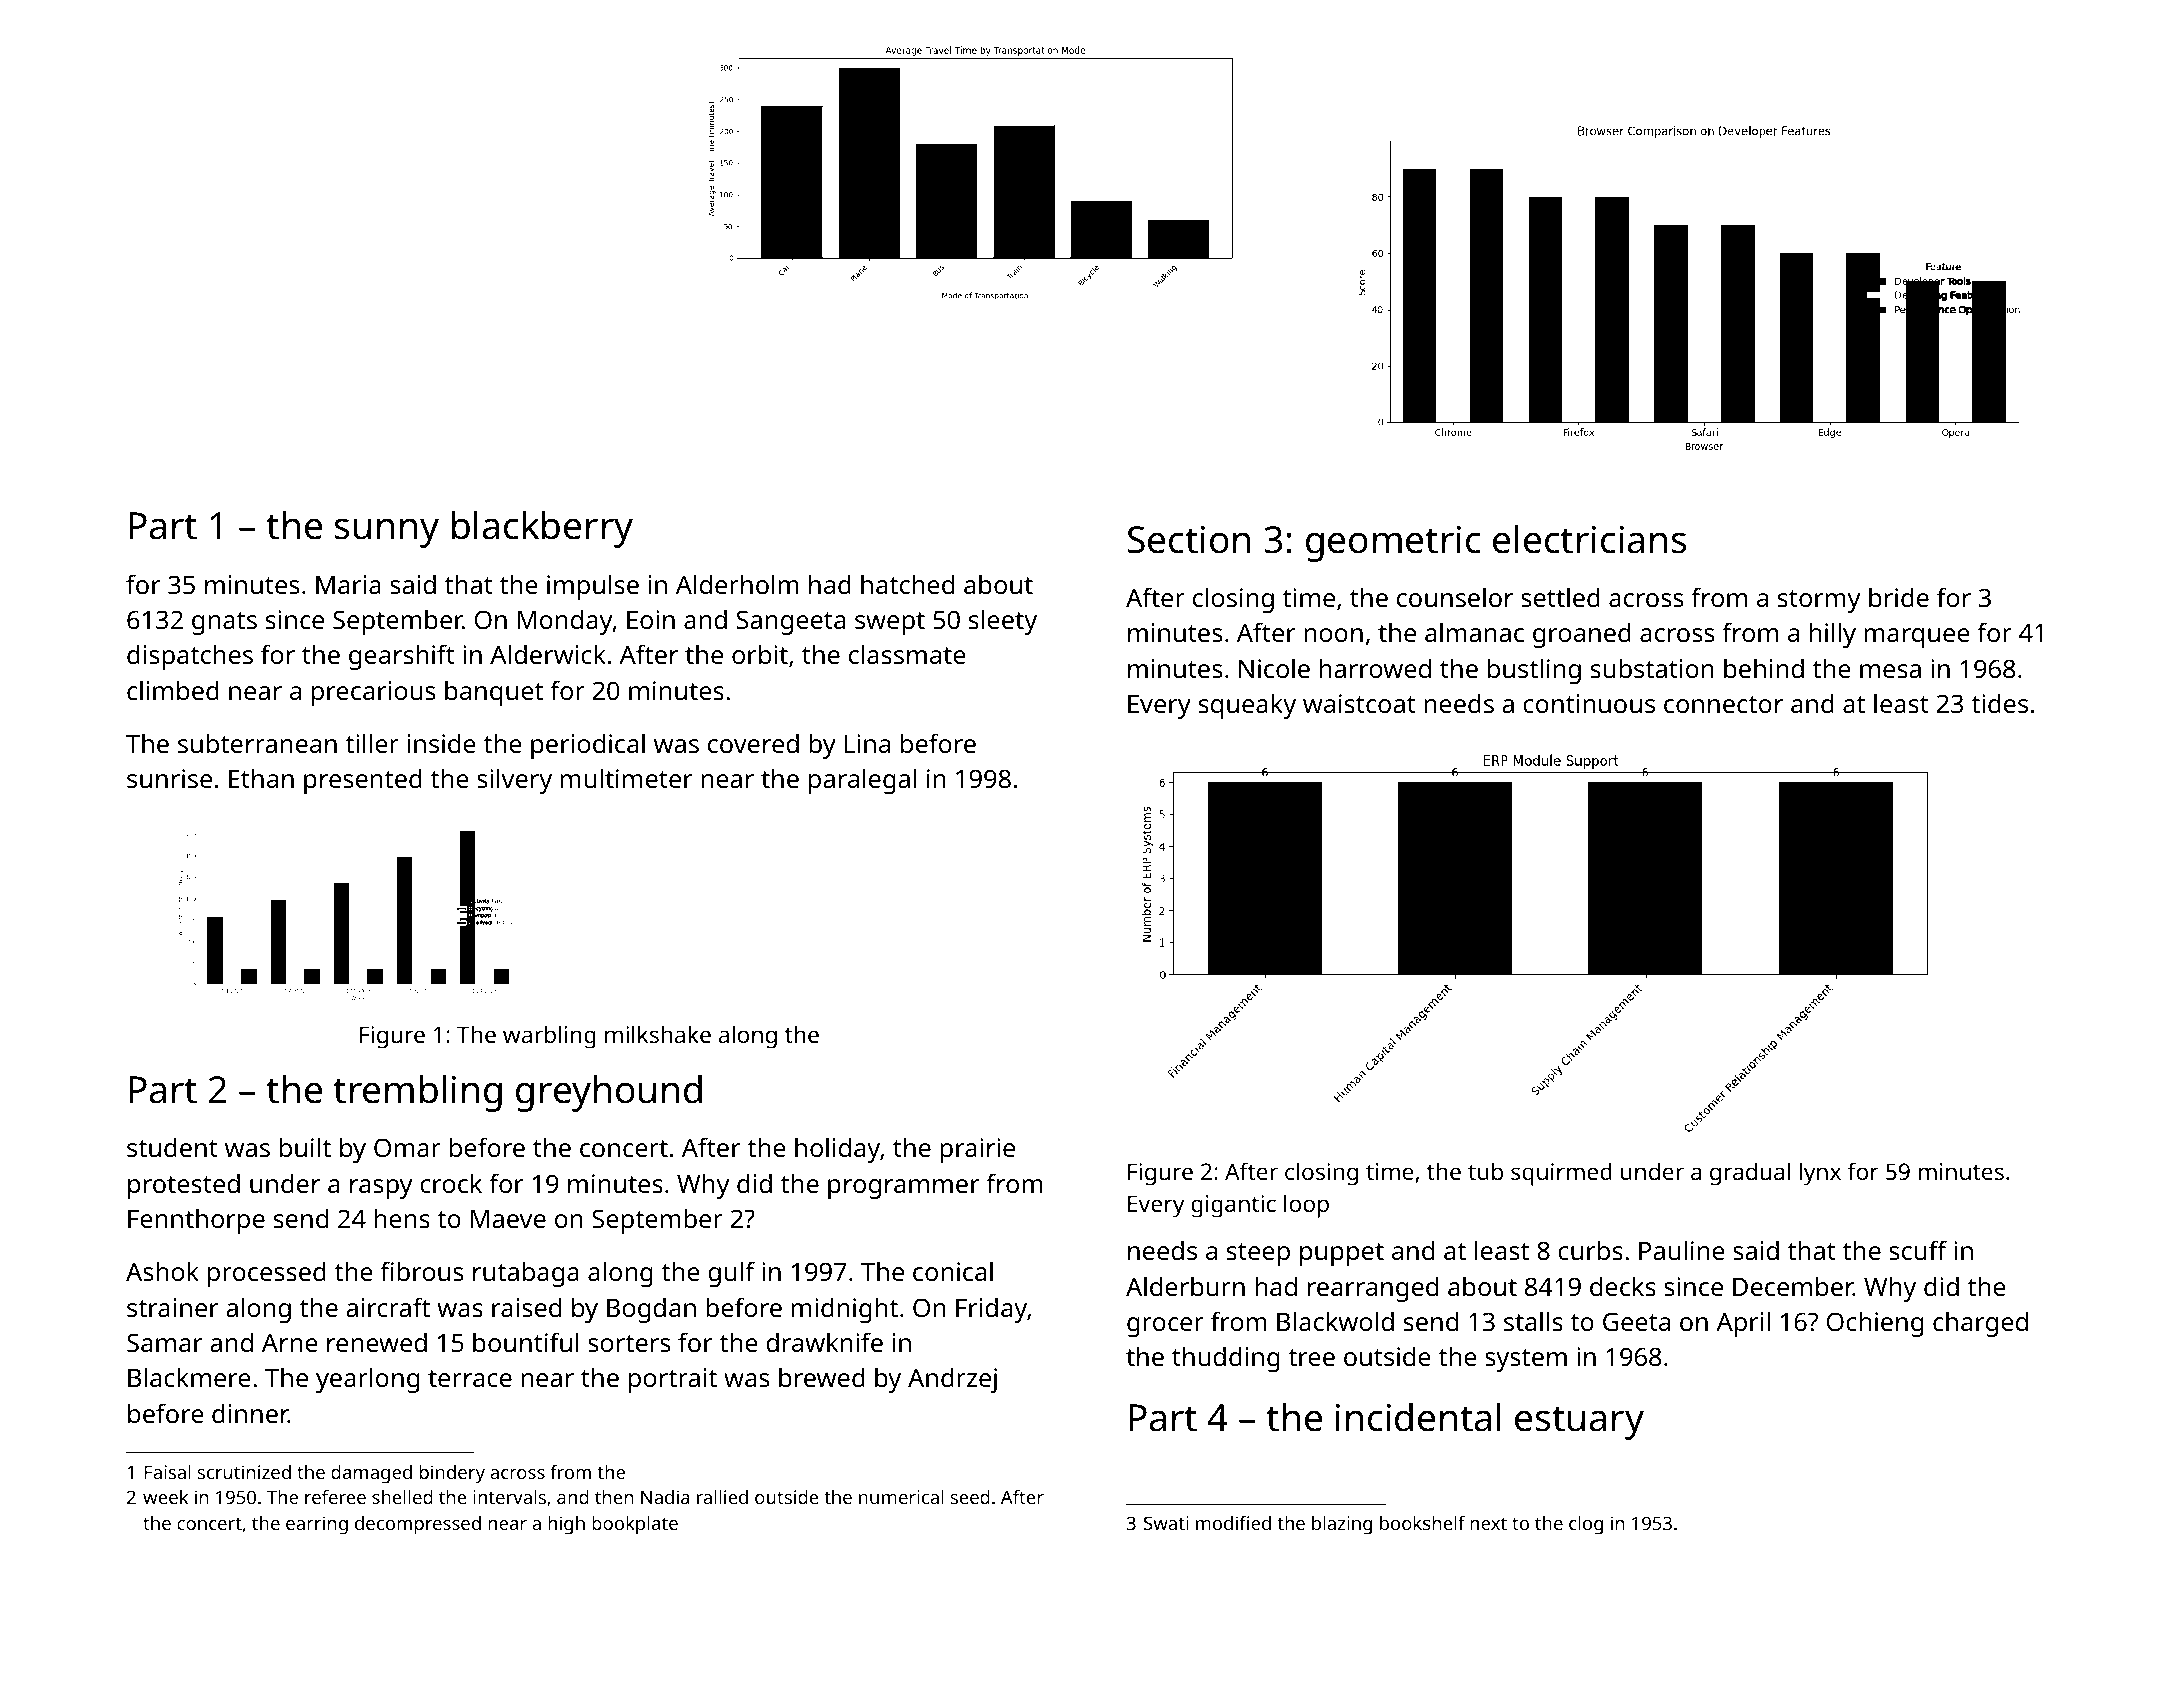  What do you see at coordinates (514, 781) in the document?
I see `silvery` at bounding box center [514, 781].
